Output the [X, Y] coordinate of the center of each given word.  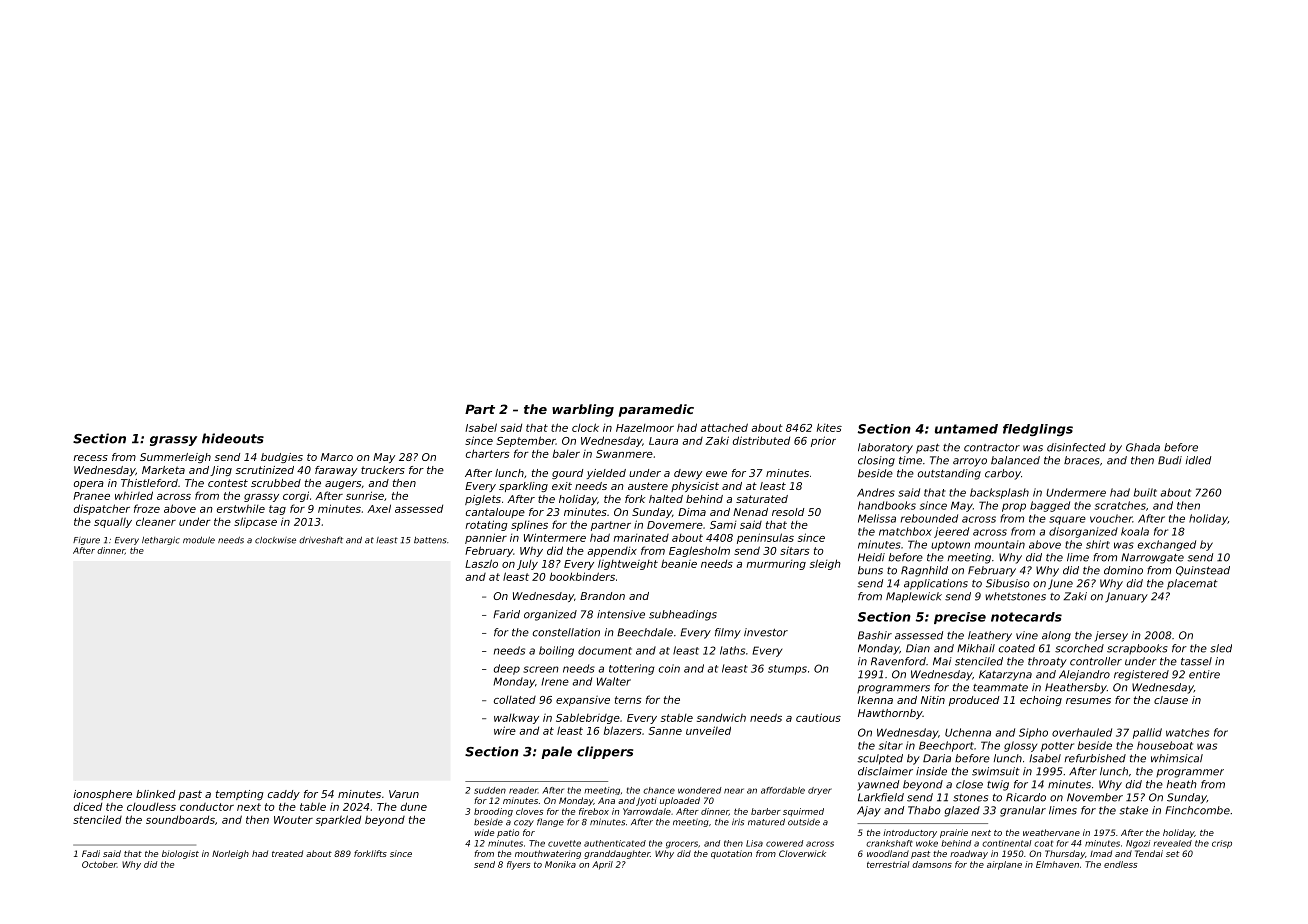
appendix [612, 552]
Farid [506, 614]
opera [89, 485]
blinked [155, 794]
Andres [876, 492]
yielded [606, 474]
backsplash [999, 493]
